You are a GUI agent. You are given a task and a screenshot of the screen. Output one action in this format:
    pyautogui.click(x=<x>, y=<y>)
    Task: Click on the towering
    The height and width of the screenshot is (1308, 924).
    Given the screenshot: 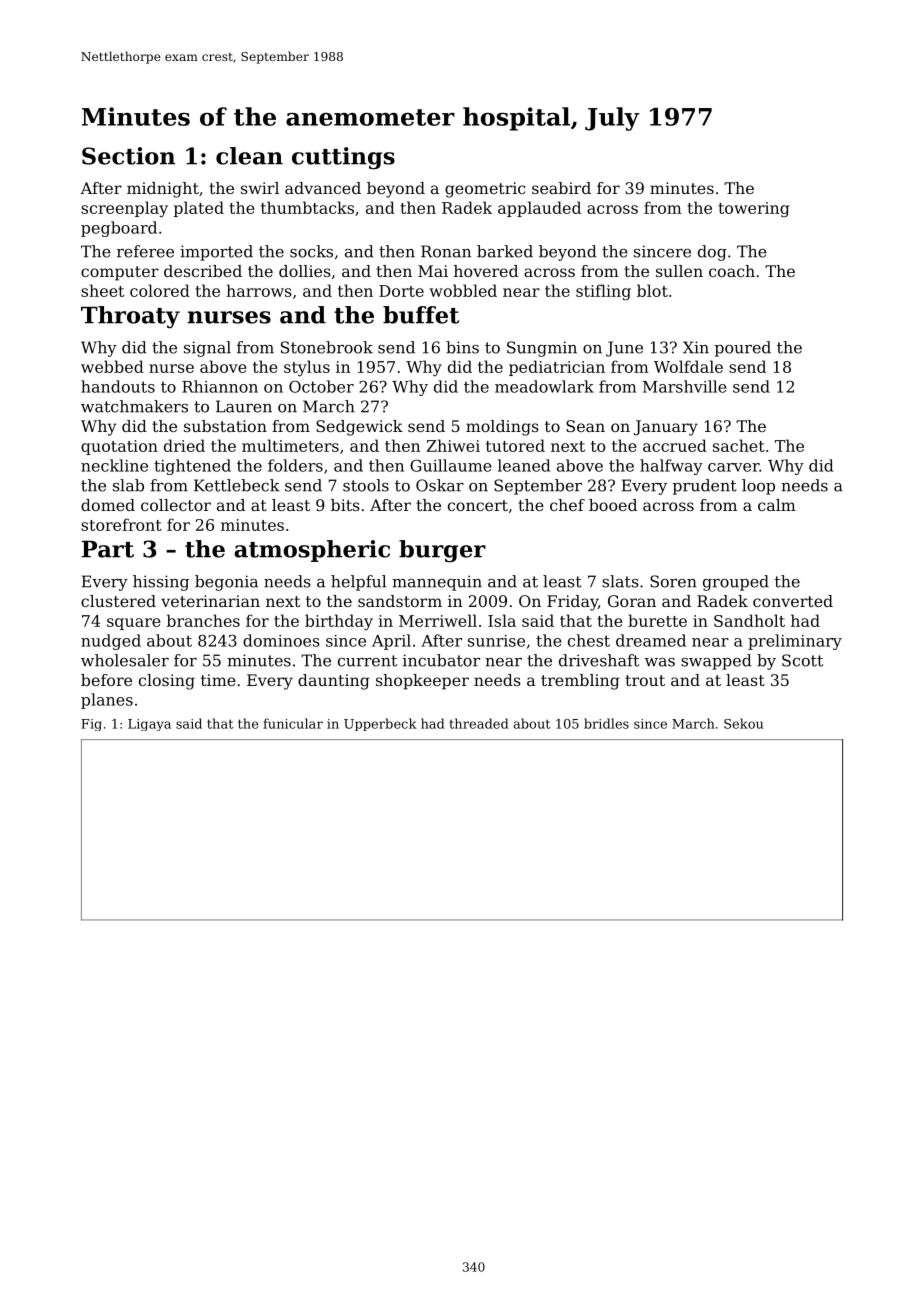 What is the action you would take?
    pyautogui.click(x=753, y=209)
